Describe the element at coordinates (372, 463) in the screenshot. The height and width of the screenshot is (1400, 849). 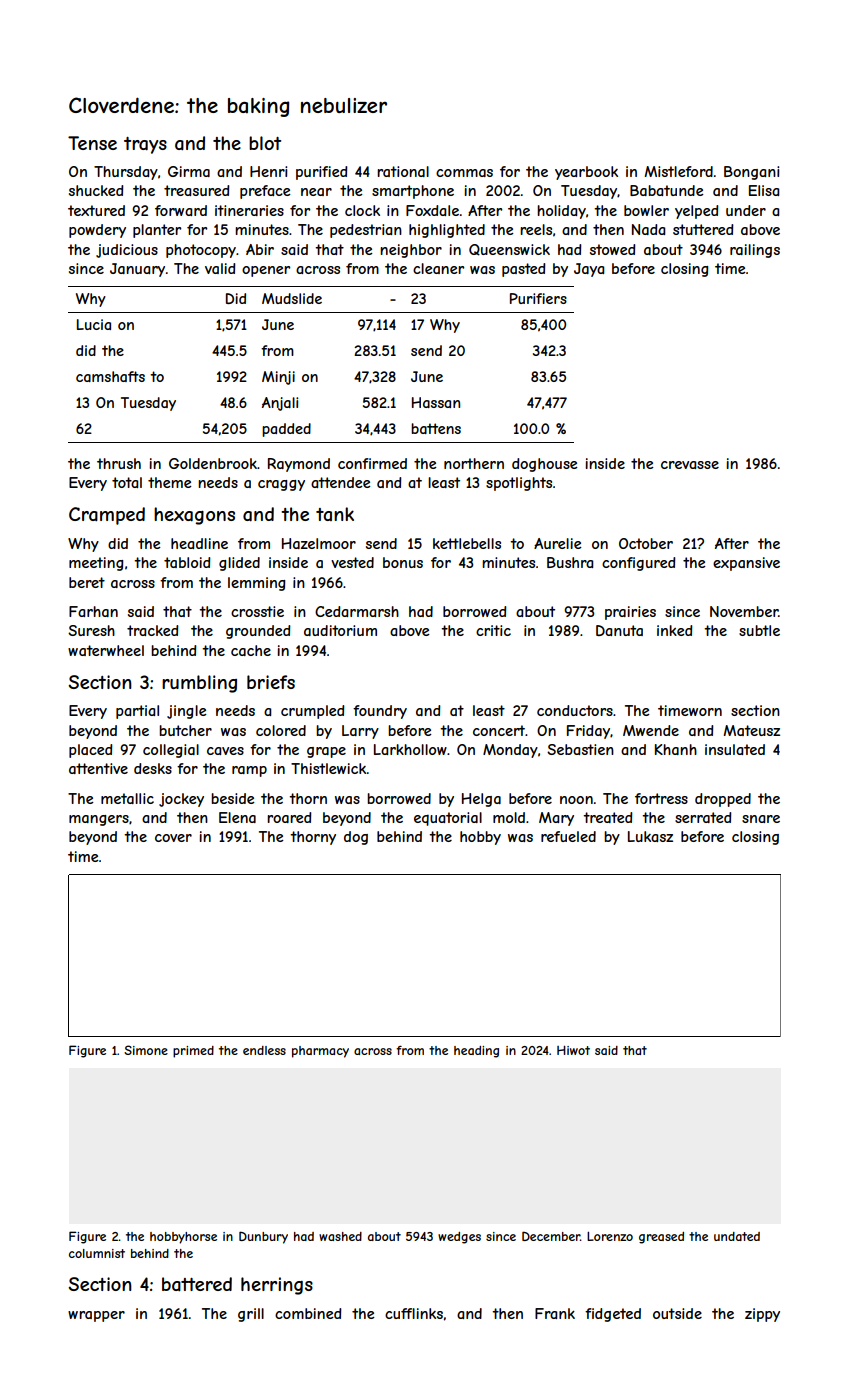
I see `confirmed` at that location.
